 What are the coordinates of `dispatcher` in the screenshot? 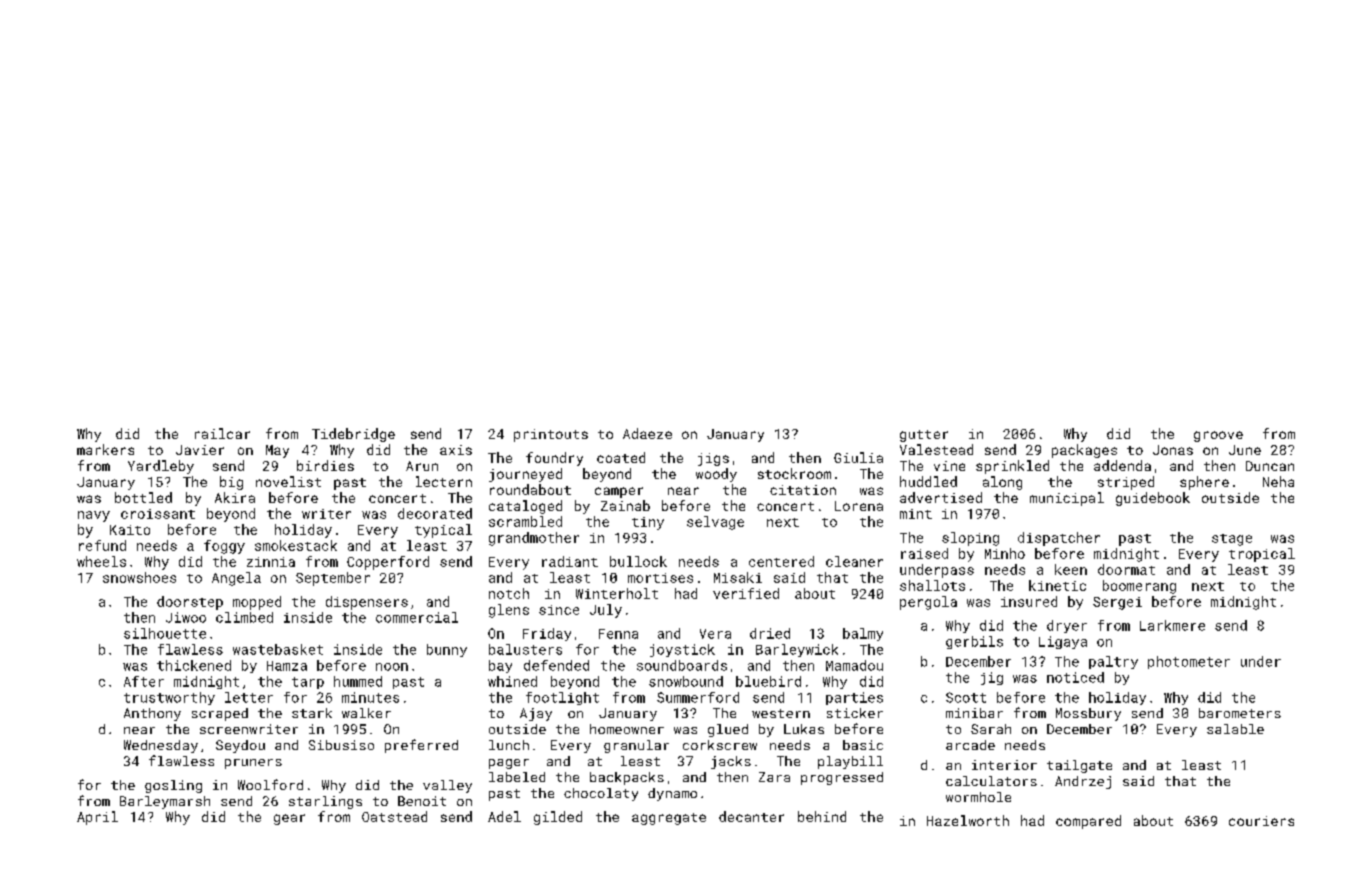 It's located at (1059, 539).
